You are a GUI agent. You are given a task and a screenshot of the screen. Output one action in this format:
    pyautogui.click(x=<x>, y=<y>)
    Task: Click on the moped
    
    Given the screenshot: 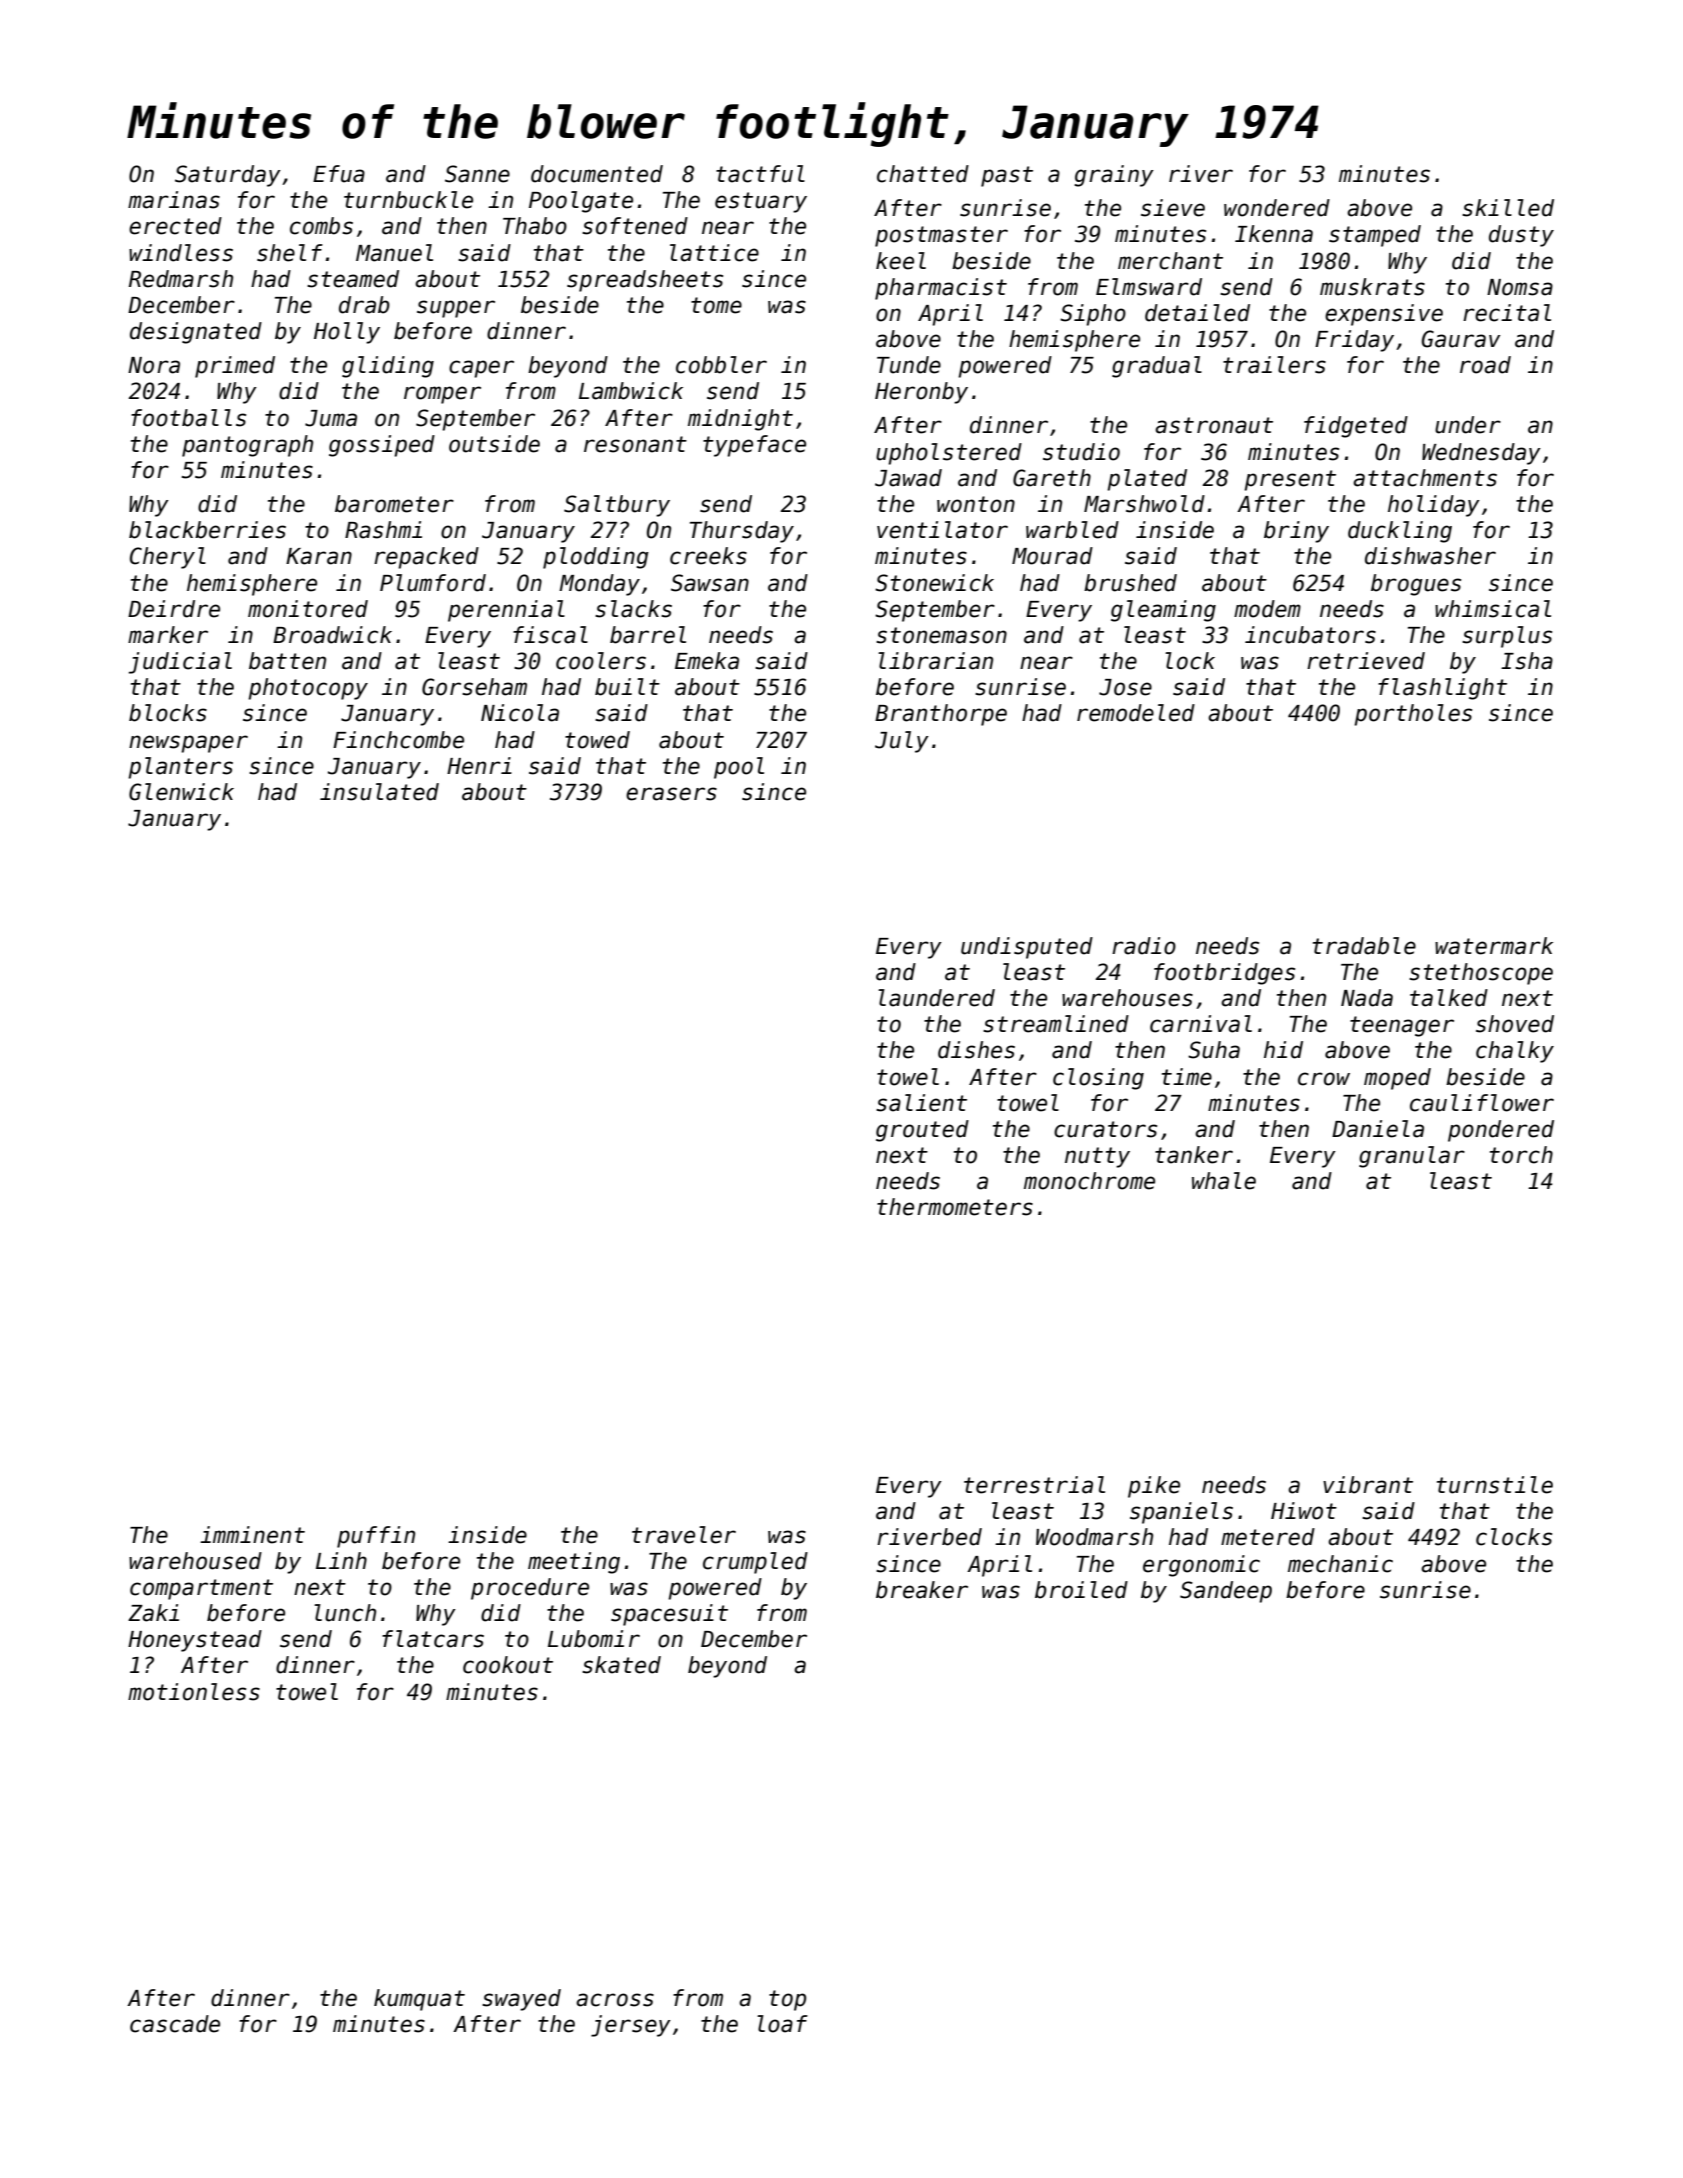 What is the action you would take?
    pyautogui.click(x=1397, y=1079)
